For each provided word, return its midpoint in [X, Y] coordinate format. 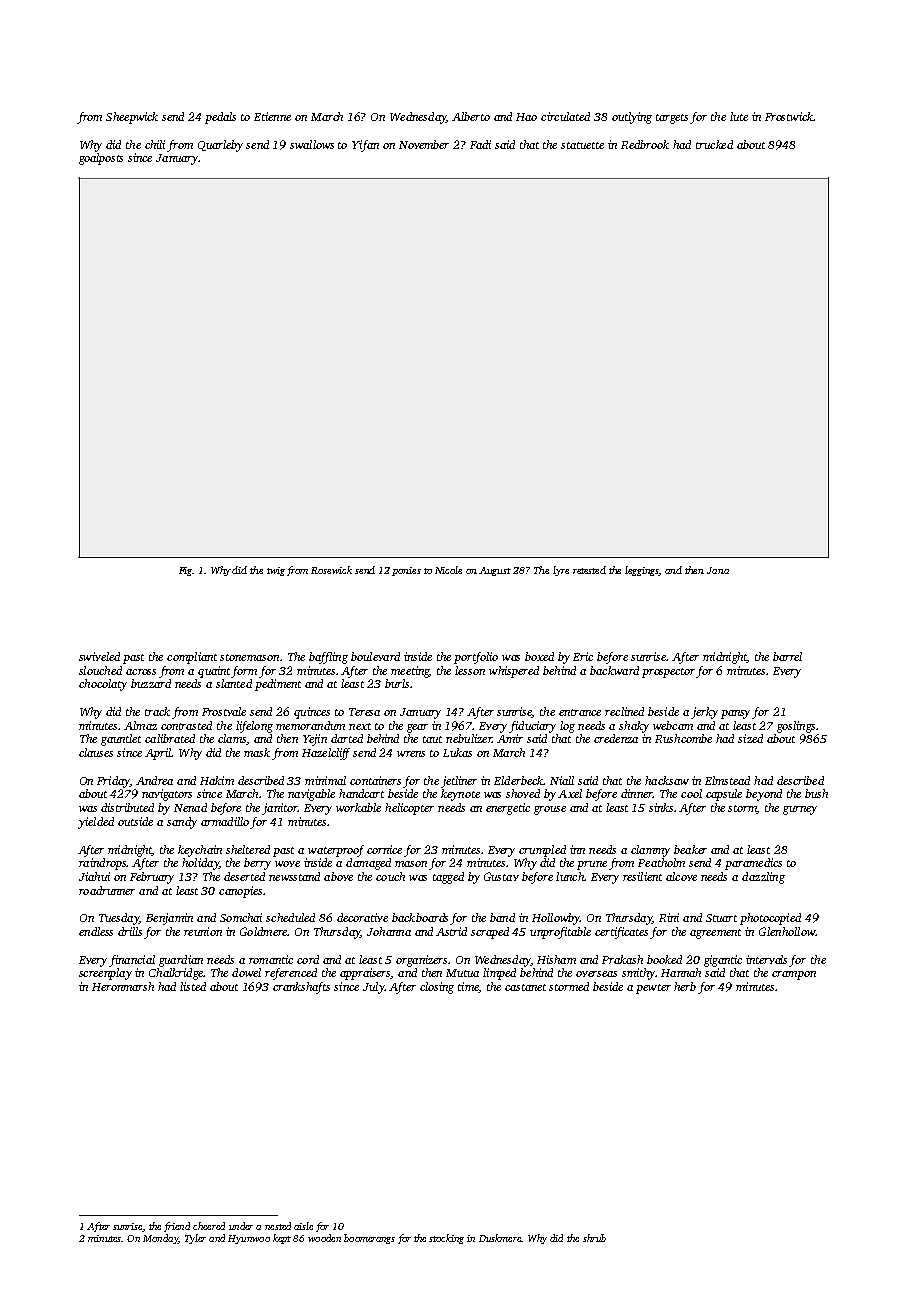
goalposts [101, 159]
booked [664, 959]
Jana [718, 570]
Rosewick [331, 570]
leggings [642, 571]
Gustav [501, 876]
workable [358, 807]
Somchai [241, 917]
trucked [714, 144]
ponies [406, 571]
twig [276, 571]
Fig [185, 571]
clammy [650, 851]
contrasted [186, 725]
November [424, 144]
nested [278, 1226]
